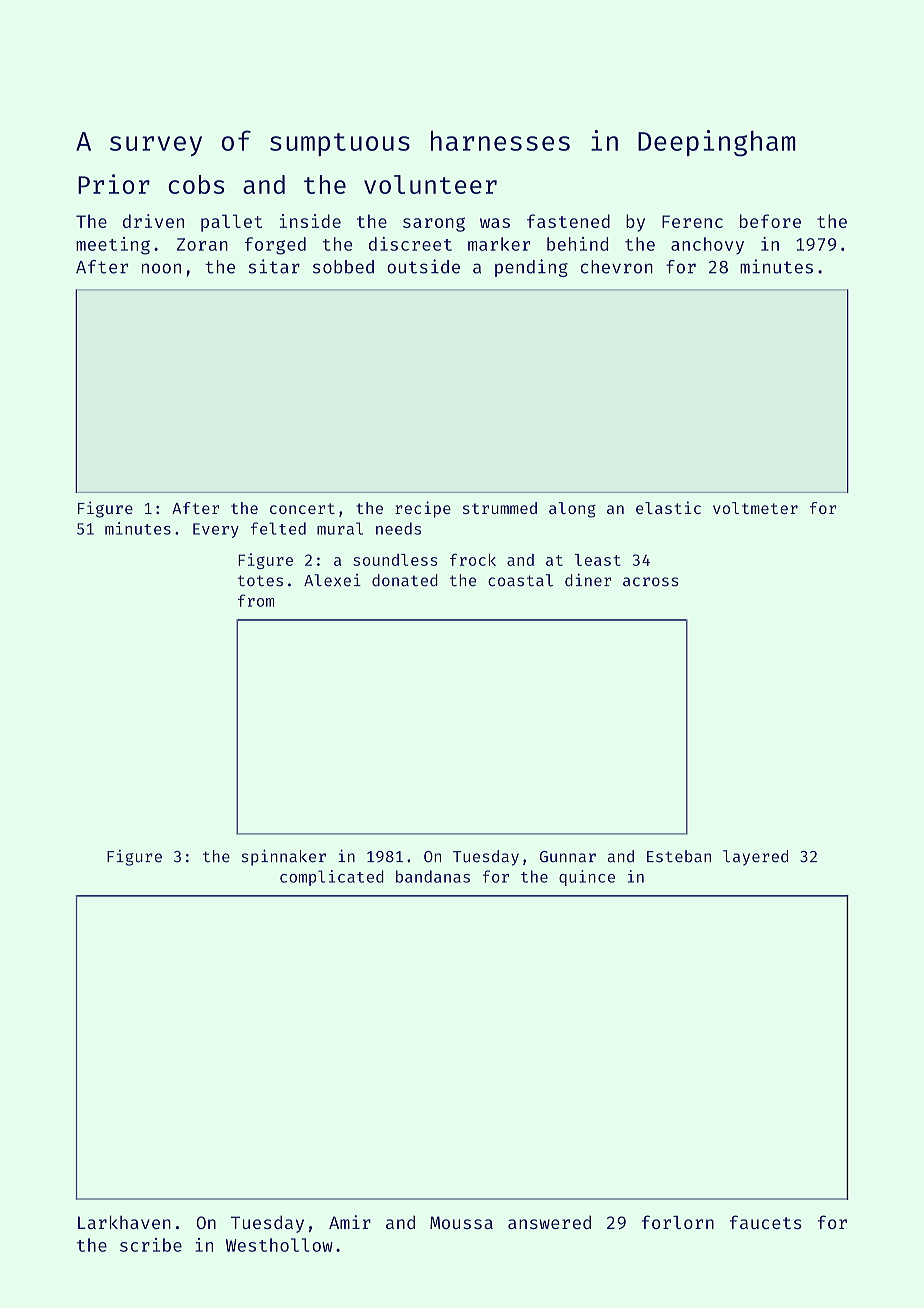 Image resolution: width=924 pixels, height=1308 pixels. I want to click on faucets, so click(766, 1222).
